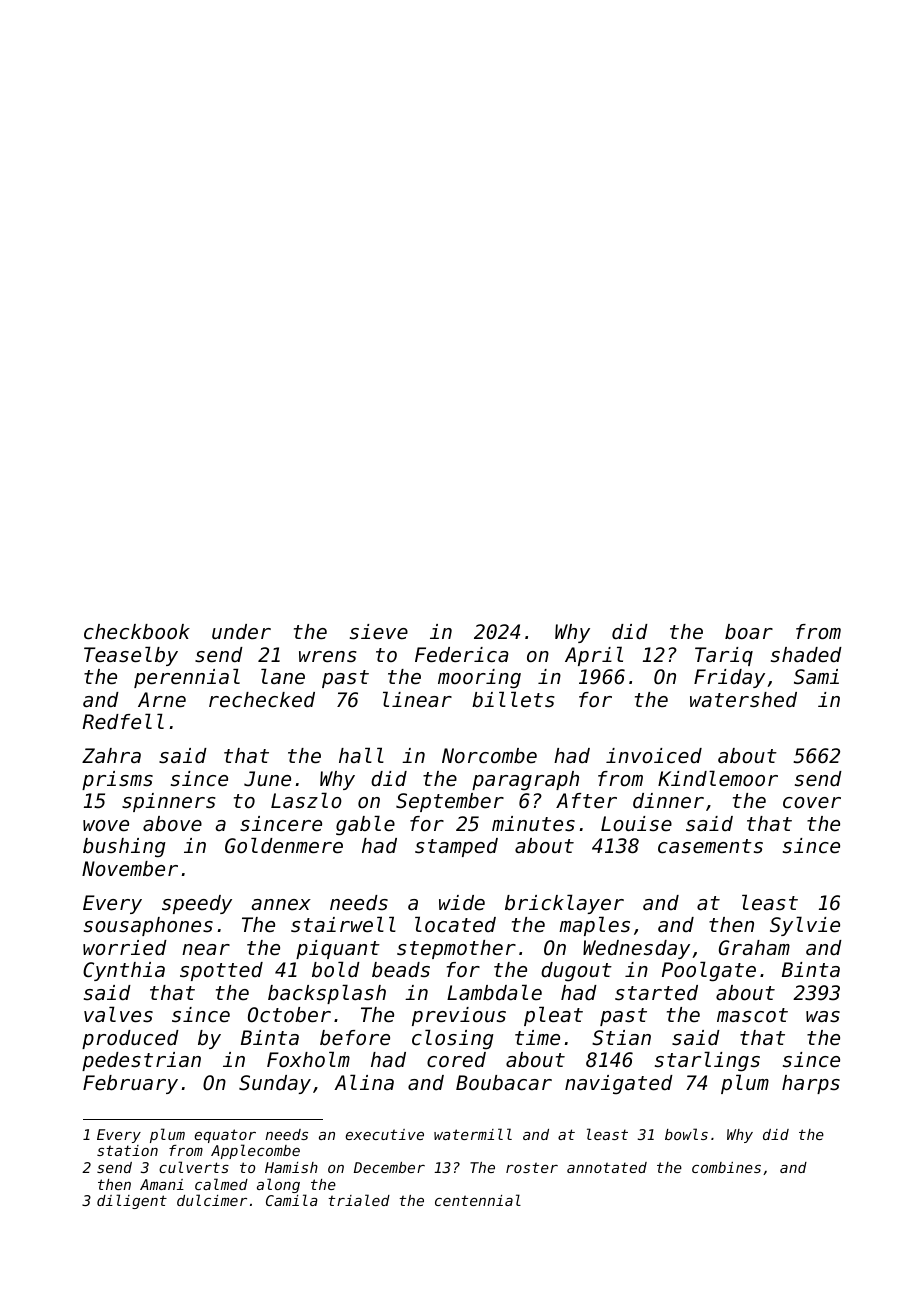 This page has height=1314, width=924. Describe the element at coordinates (379, 632) in the page. I see `sieve` at that location.
